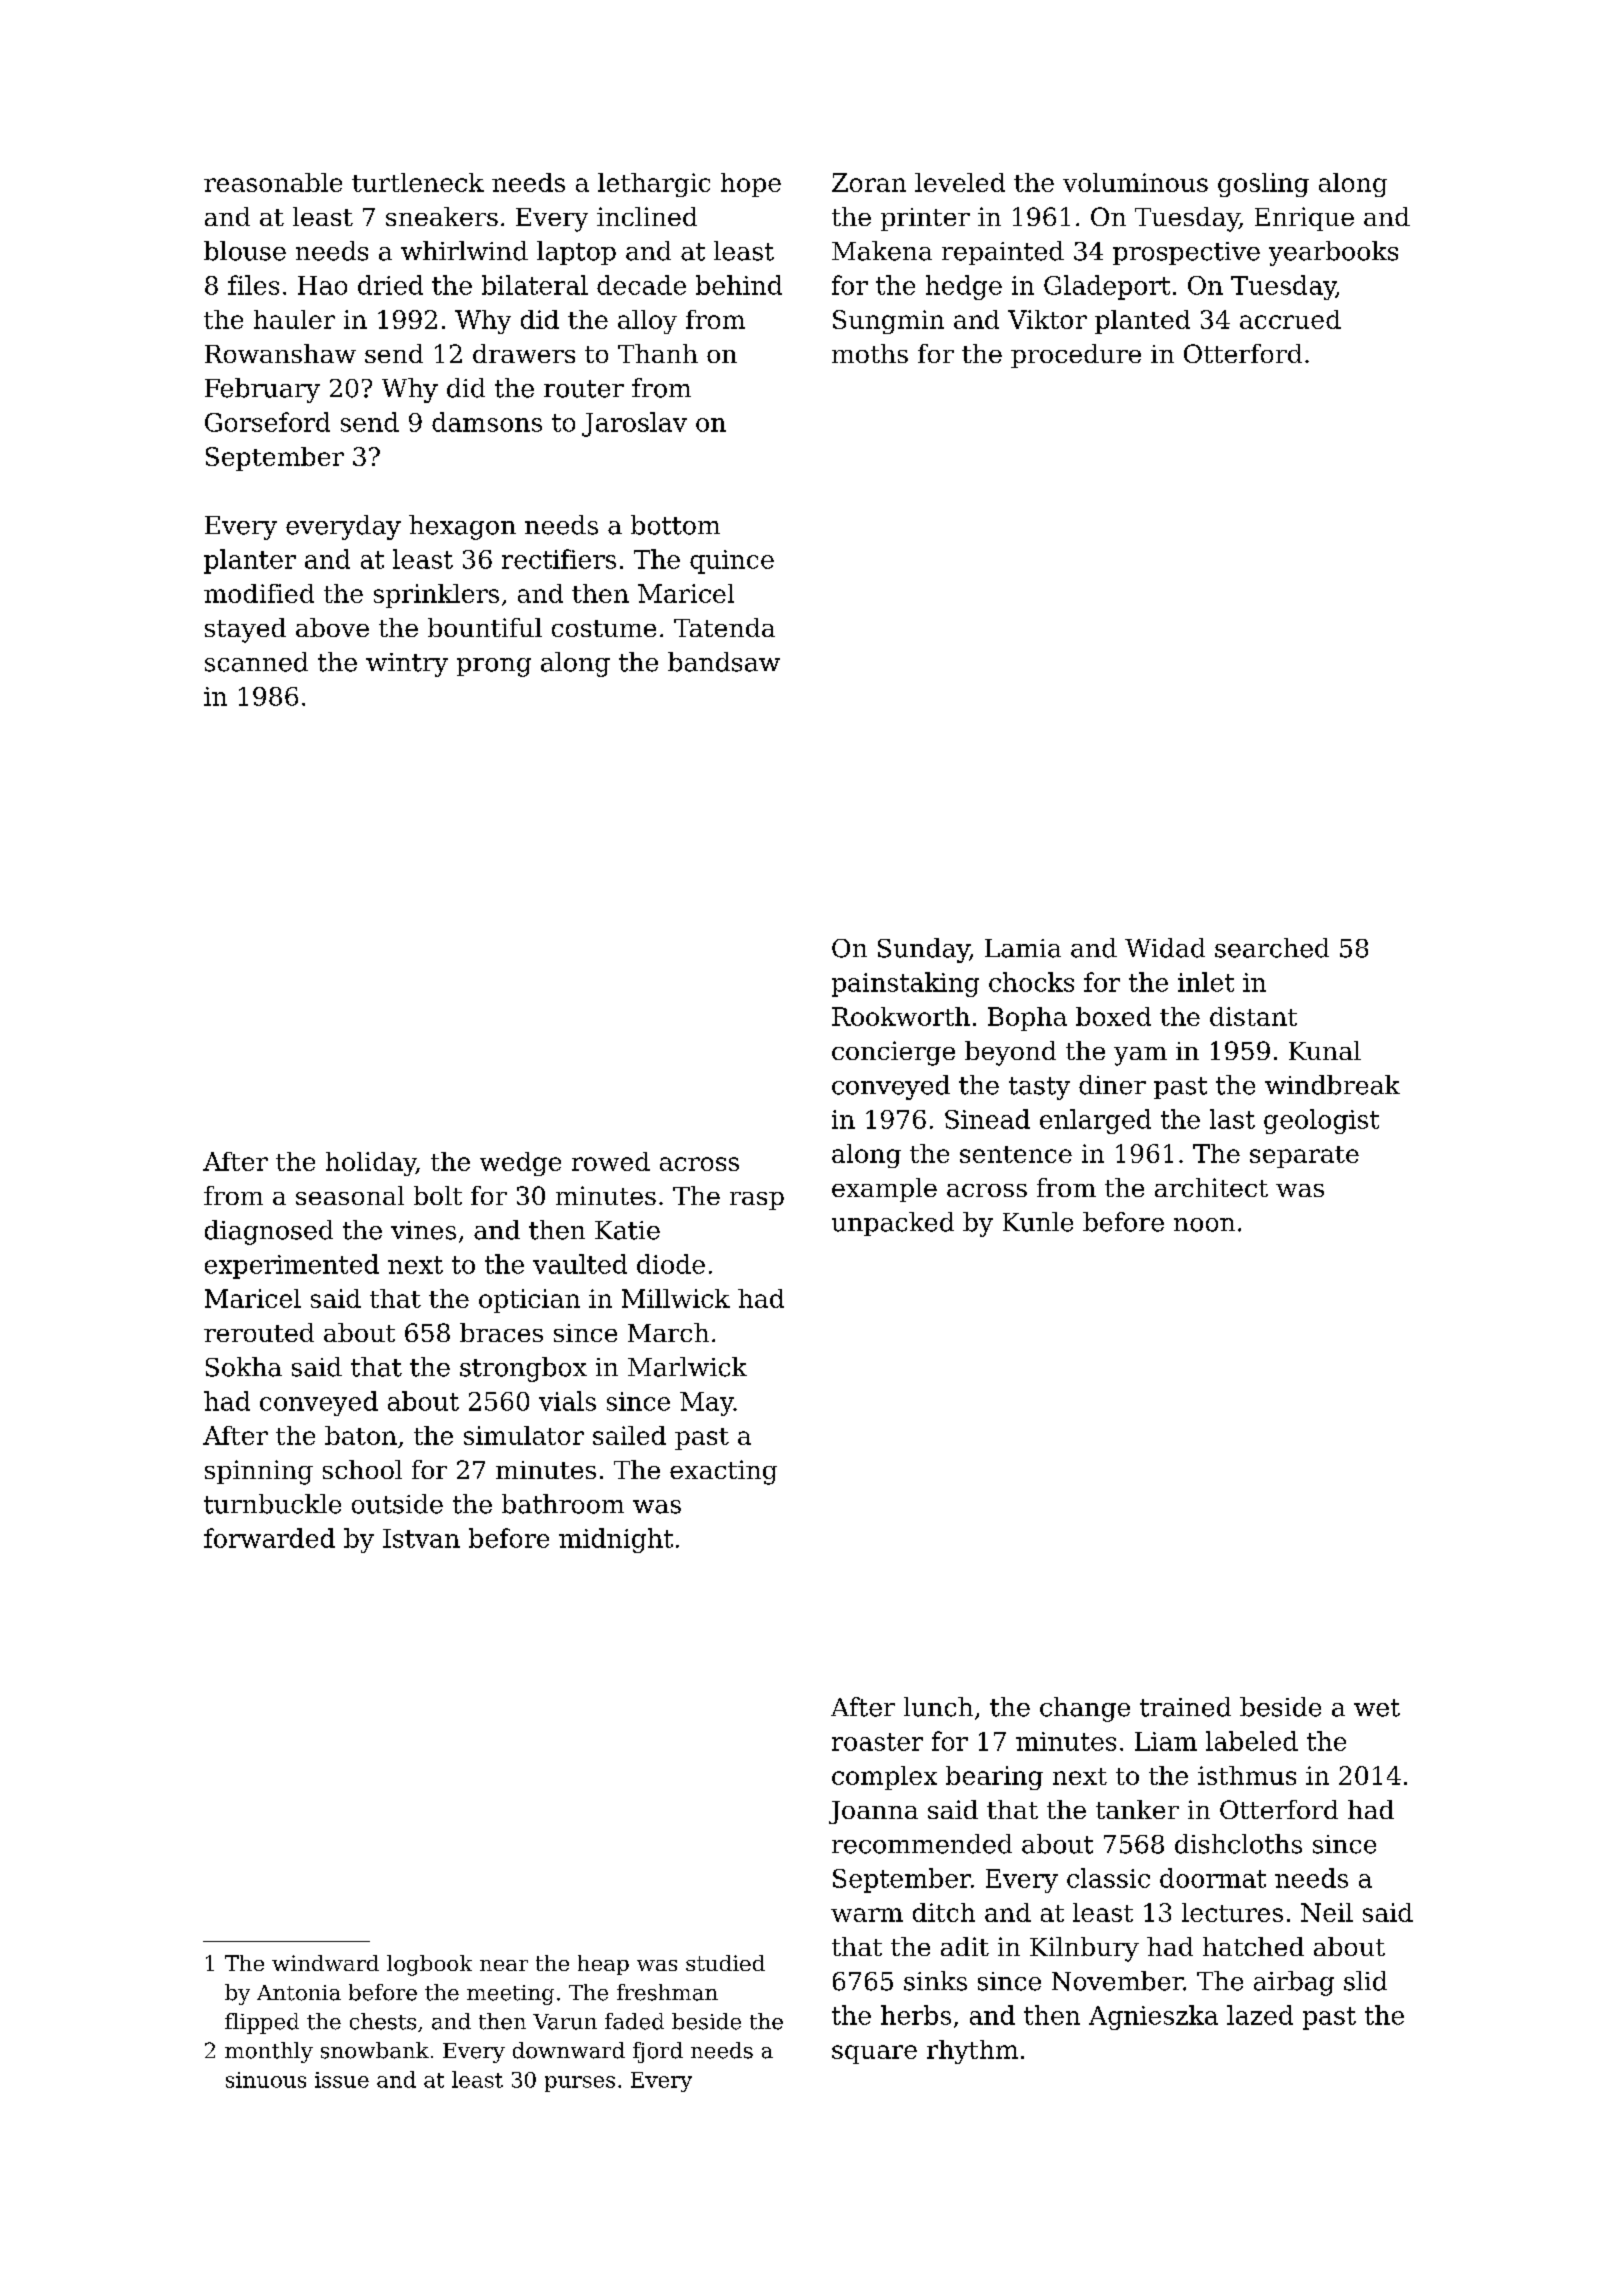 The height and width of the screenshot is (2292, 1620). Describe the element at coordinates (1204, 1225) in the screenshot. I see `noon` at that location.
